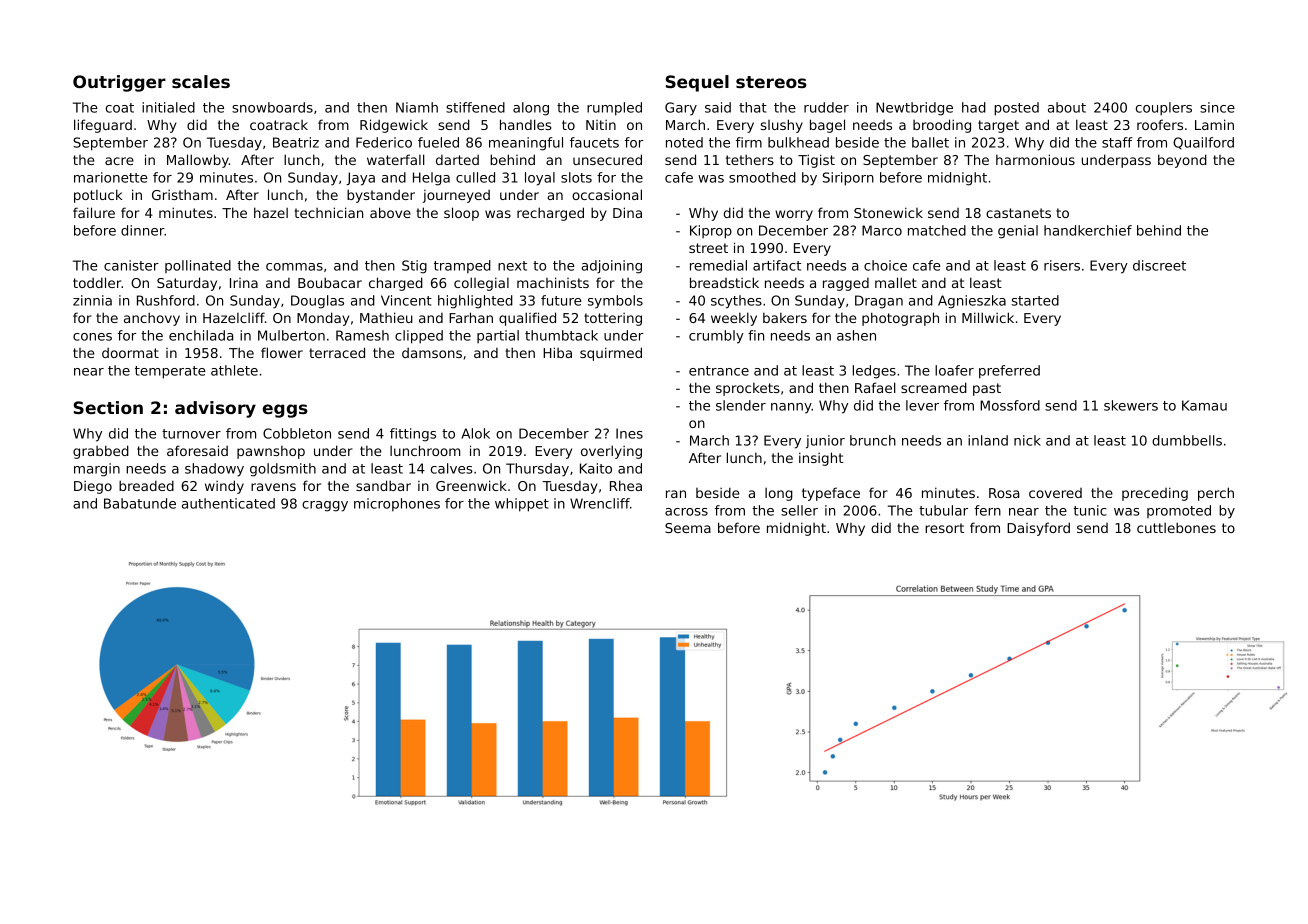  What do you see at coordinates (1018, 213) in the screenshot?
I see `castanets` at bounding box center [1018, 213].
